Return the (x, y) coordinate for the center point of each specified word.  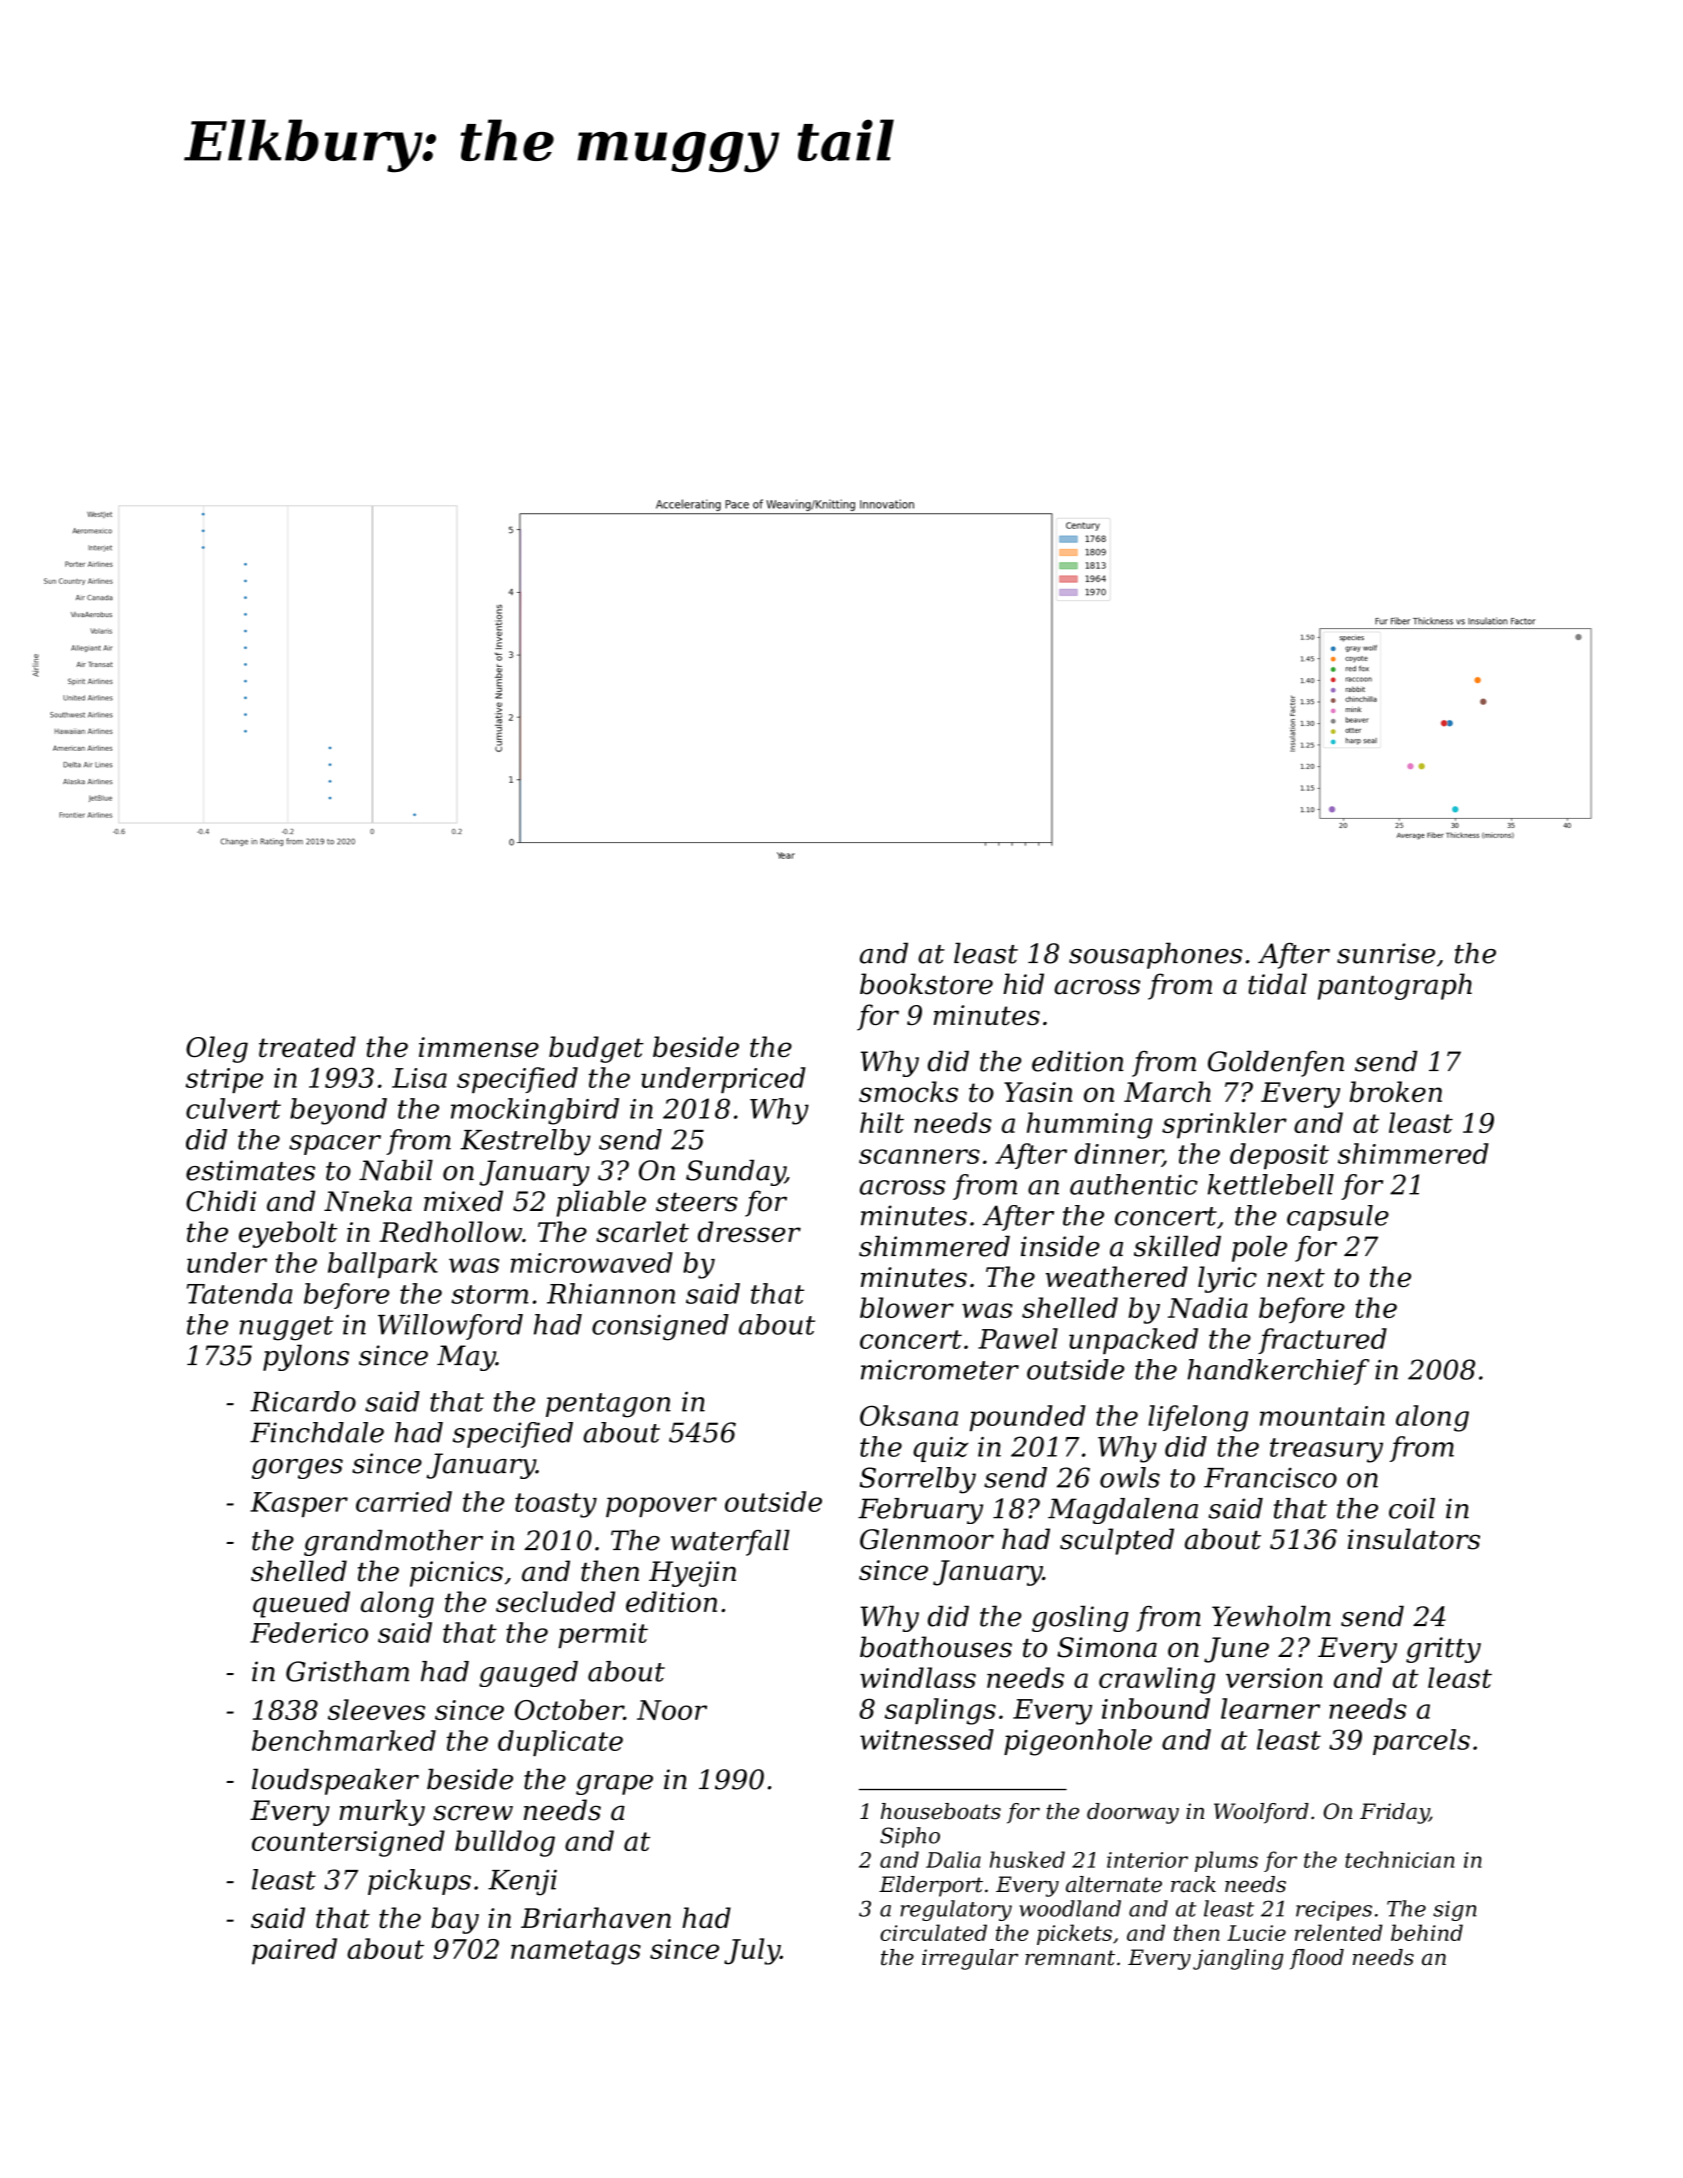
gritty (1443, 1650)
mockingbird (535, 1111)
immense (479, 1047)
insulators (1414, 1539)
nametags (576, 1952)
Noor (672, 1710)
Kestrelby (526, 1142)
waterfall (730, 1542)
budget (596, 1049)
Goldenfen (1276, 1063)
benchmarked (344, 1740)
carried (404, 1501)
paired (294, 1951)
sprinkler (1224, 1125)
